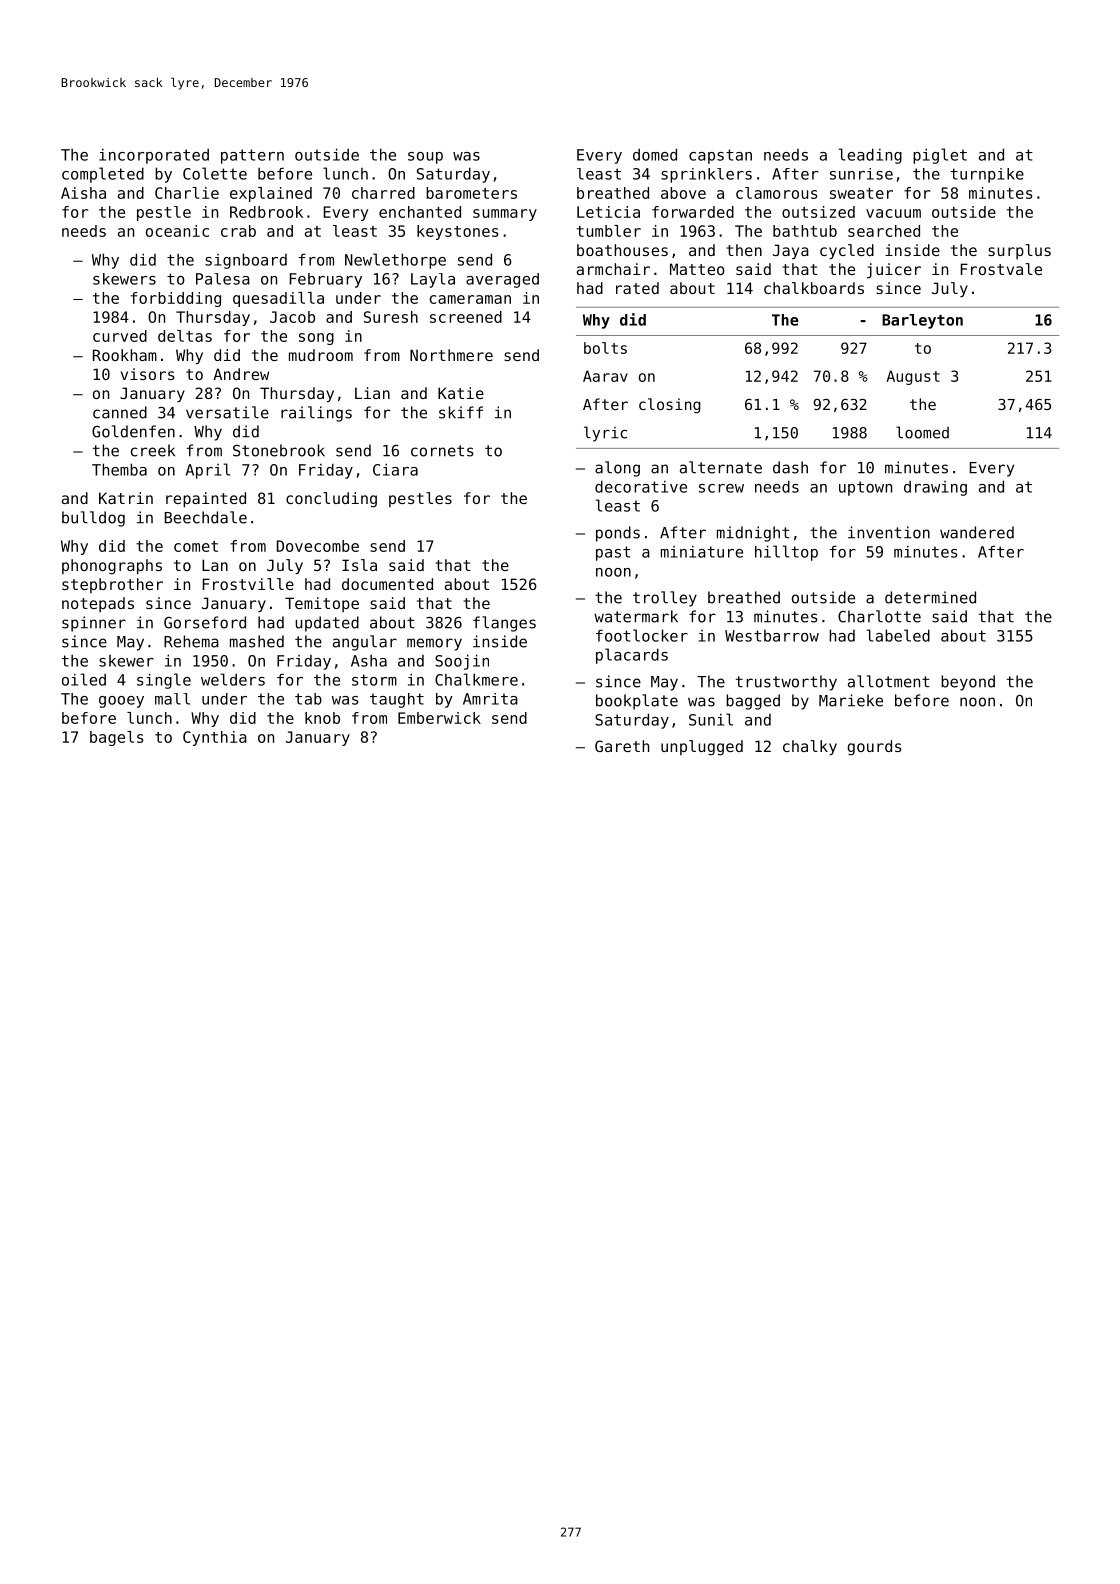  Describe the element at coordinates (922, 321) in the screenshot. I see `Barleyton` at that location.
